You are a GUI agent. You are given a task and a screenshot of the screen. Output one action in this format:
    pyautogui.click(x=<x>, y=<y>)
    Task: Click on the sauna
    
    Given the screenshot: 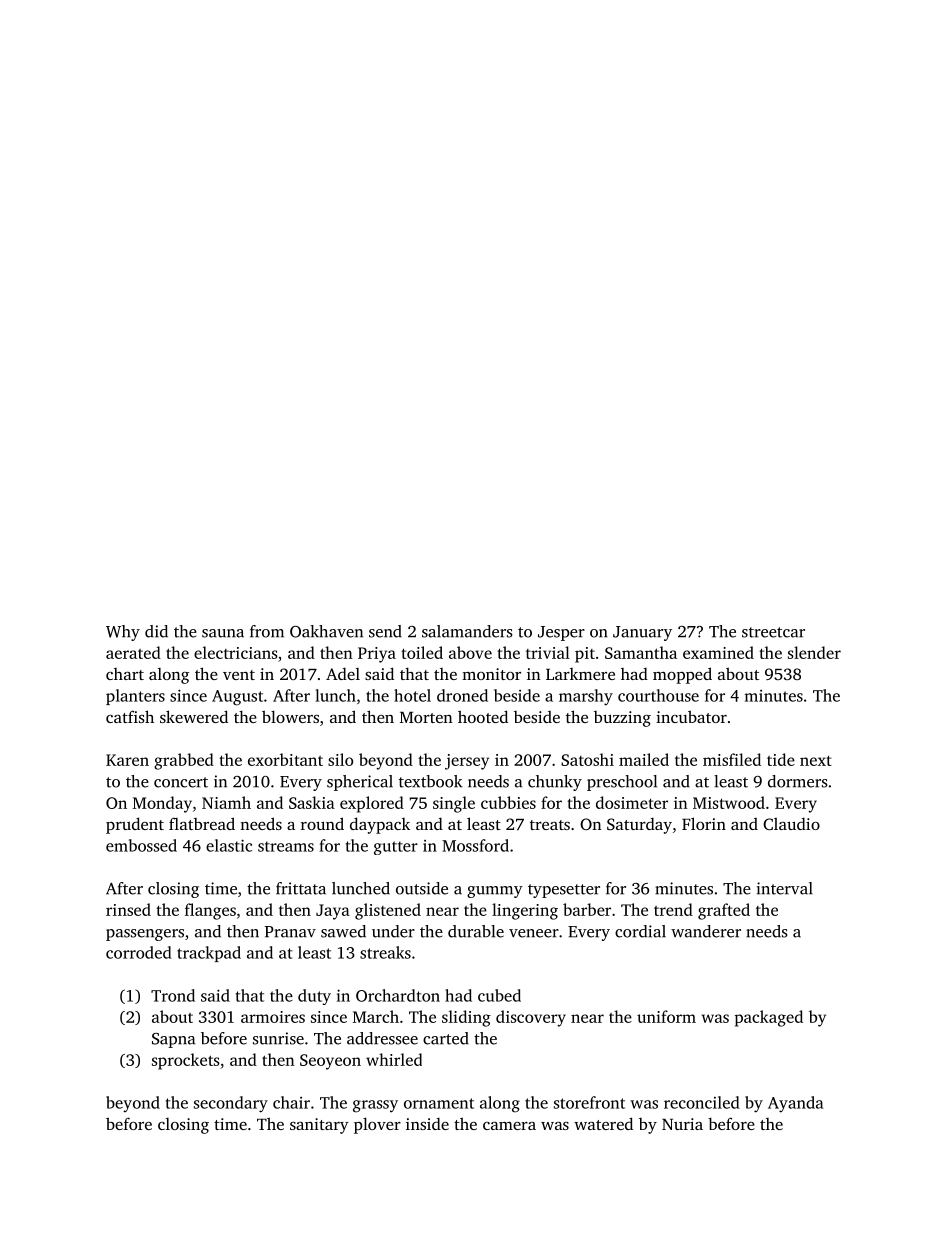 What is the action you would take?
    pyautogui.click(x=223, y=633)
